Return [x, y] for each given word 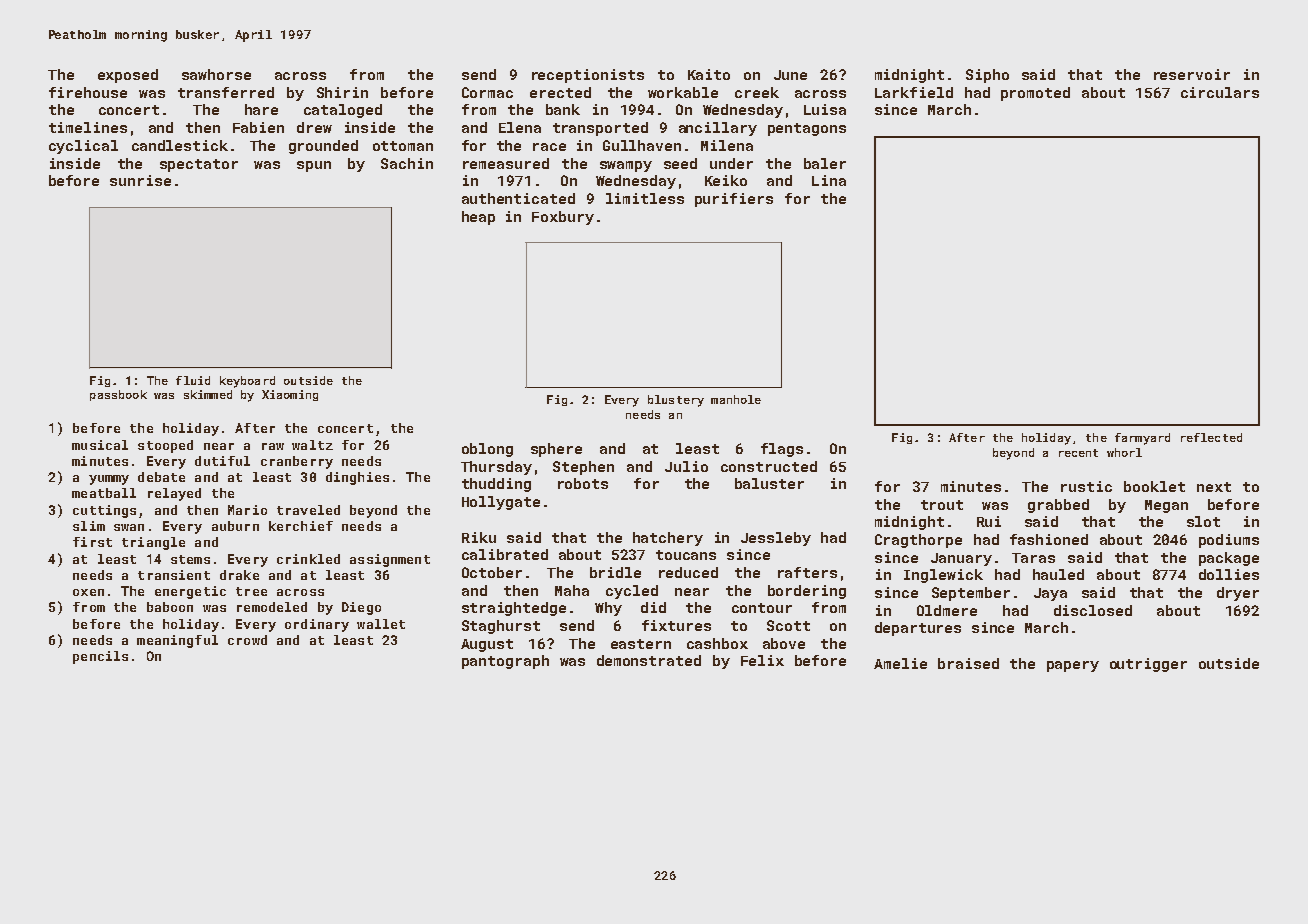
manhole [736, 399]
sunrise [140, 180]
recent [1078, 453]
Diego [361, 608]
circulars [1220, 92]
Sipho [987, 76]
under [731, 163]
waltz [312, 445]
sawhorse [216, 74]
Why [608, 609]
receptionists [588, 76]
